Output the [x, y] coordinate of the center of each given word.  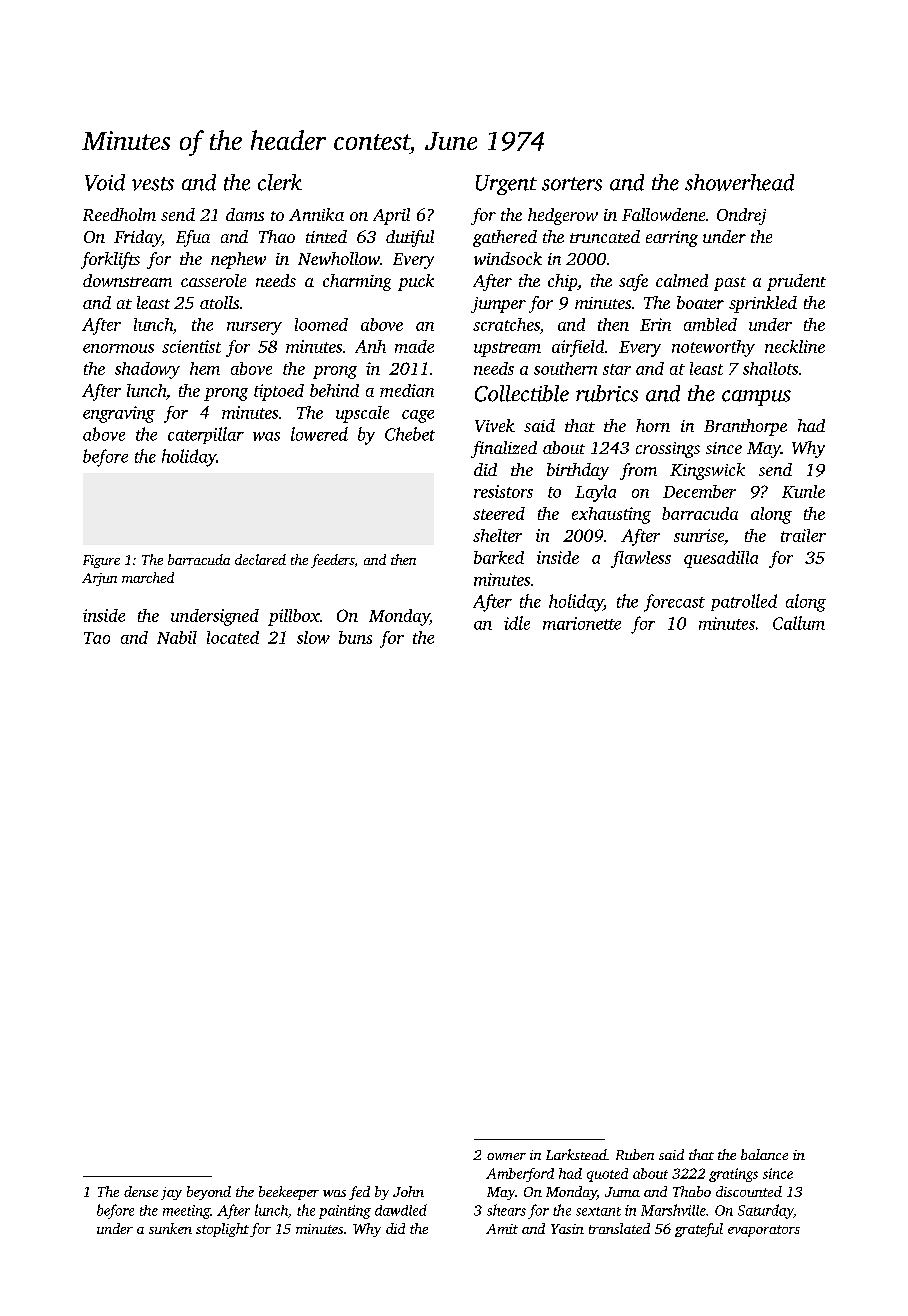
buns [355, 637]
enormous [118, 348]
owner [506, 1156]
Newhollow [339, 258]
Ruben [635, 1154]
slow [313, 637]
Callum [799, 623]
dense [141, 1191]
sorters [572, 184]
